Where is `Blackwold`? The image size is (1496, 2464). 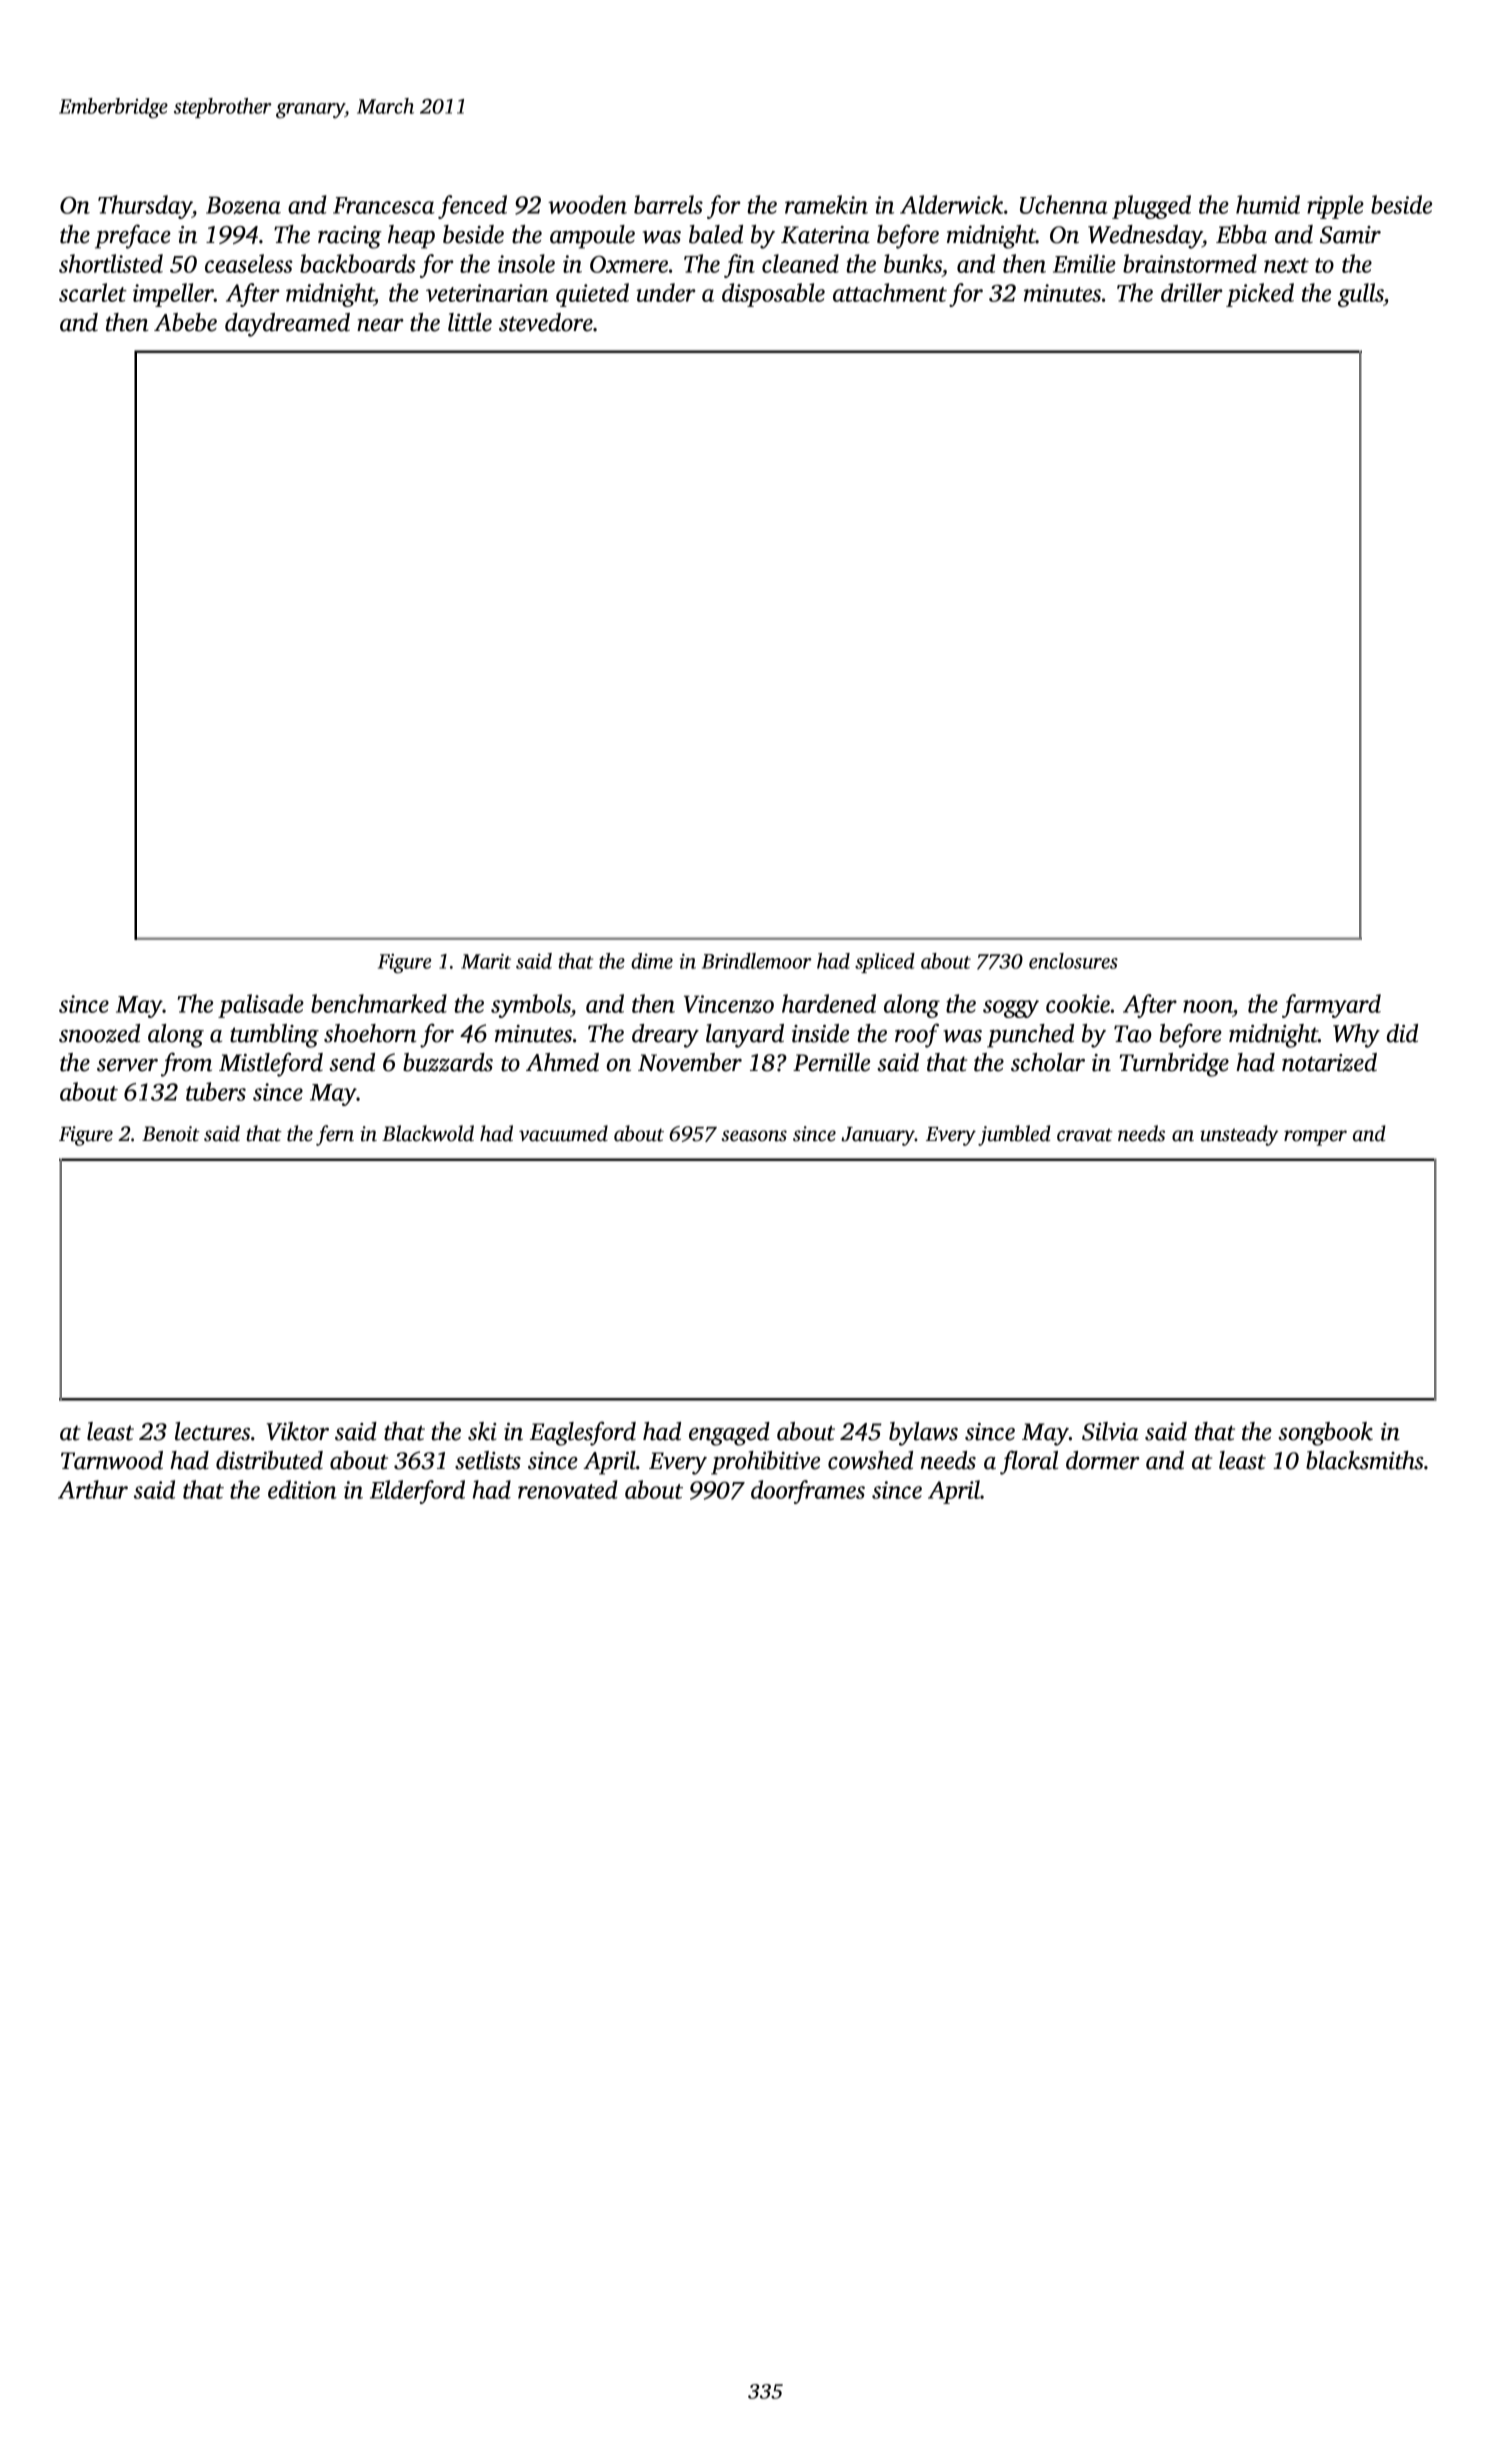 Blackwold is located at coordinates (428, 1133).
